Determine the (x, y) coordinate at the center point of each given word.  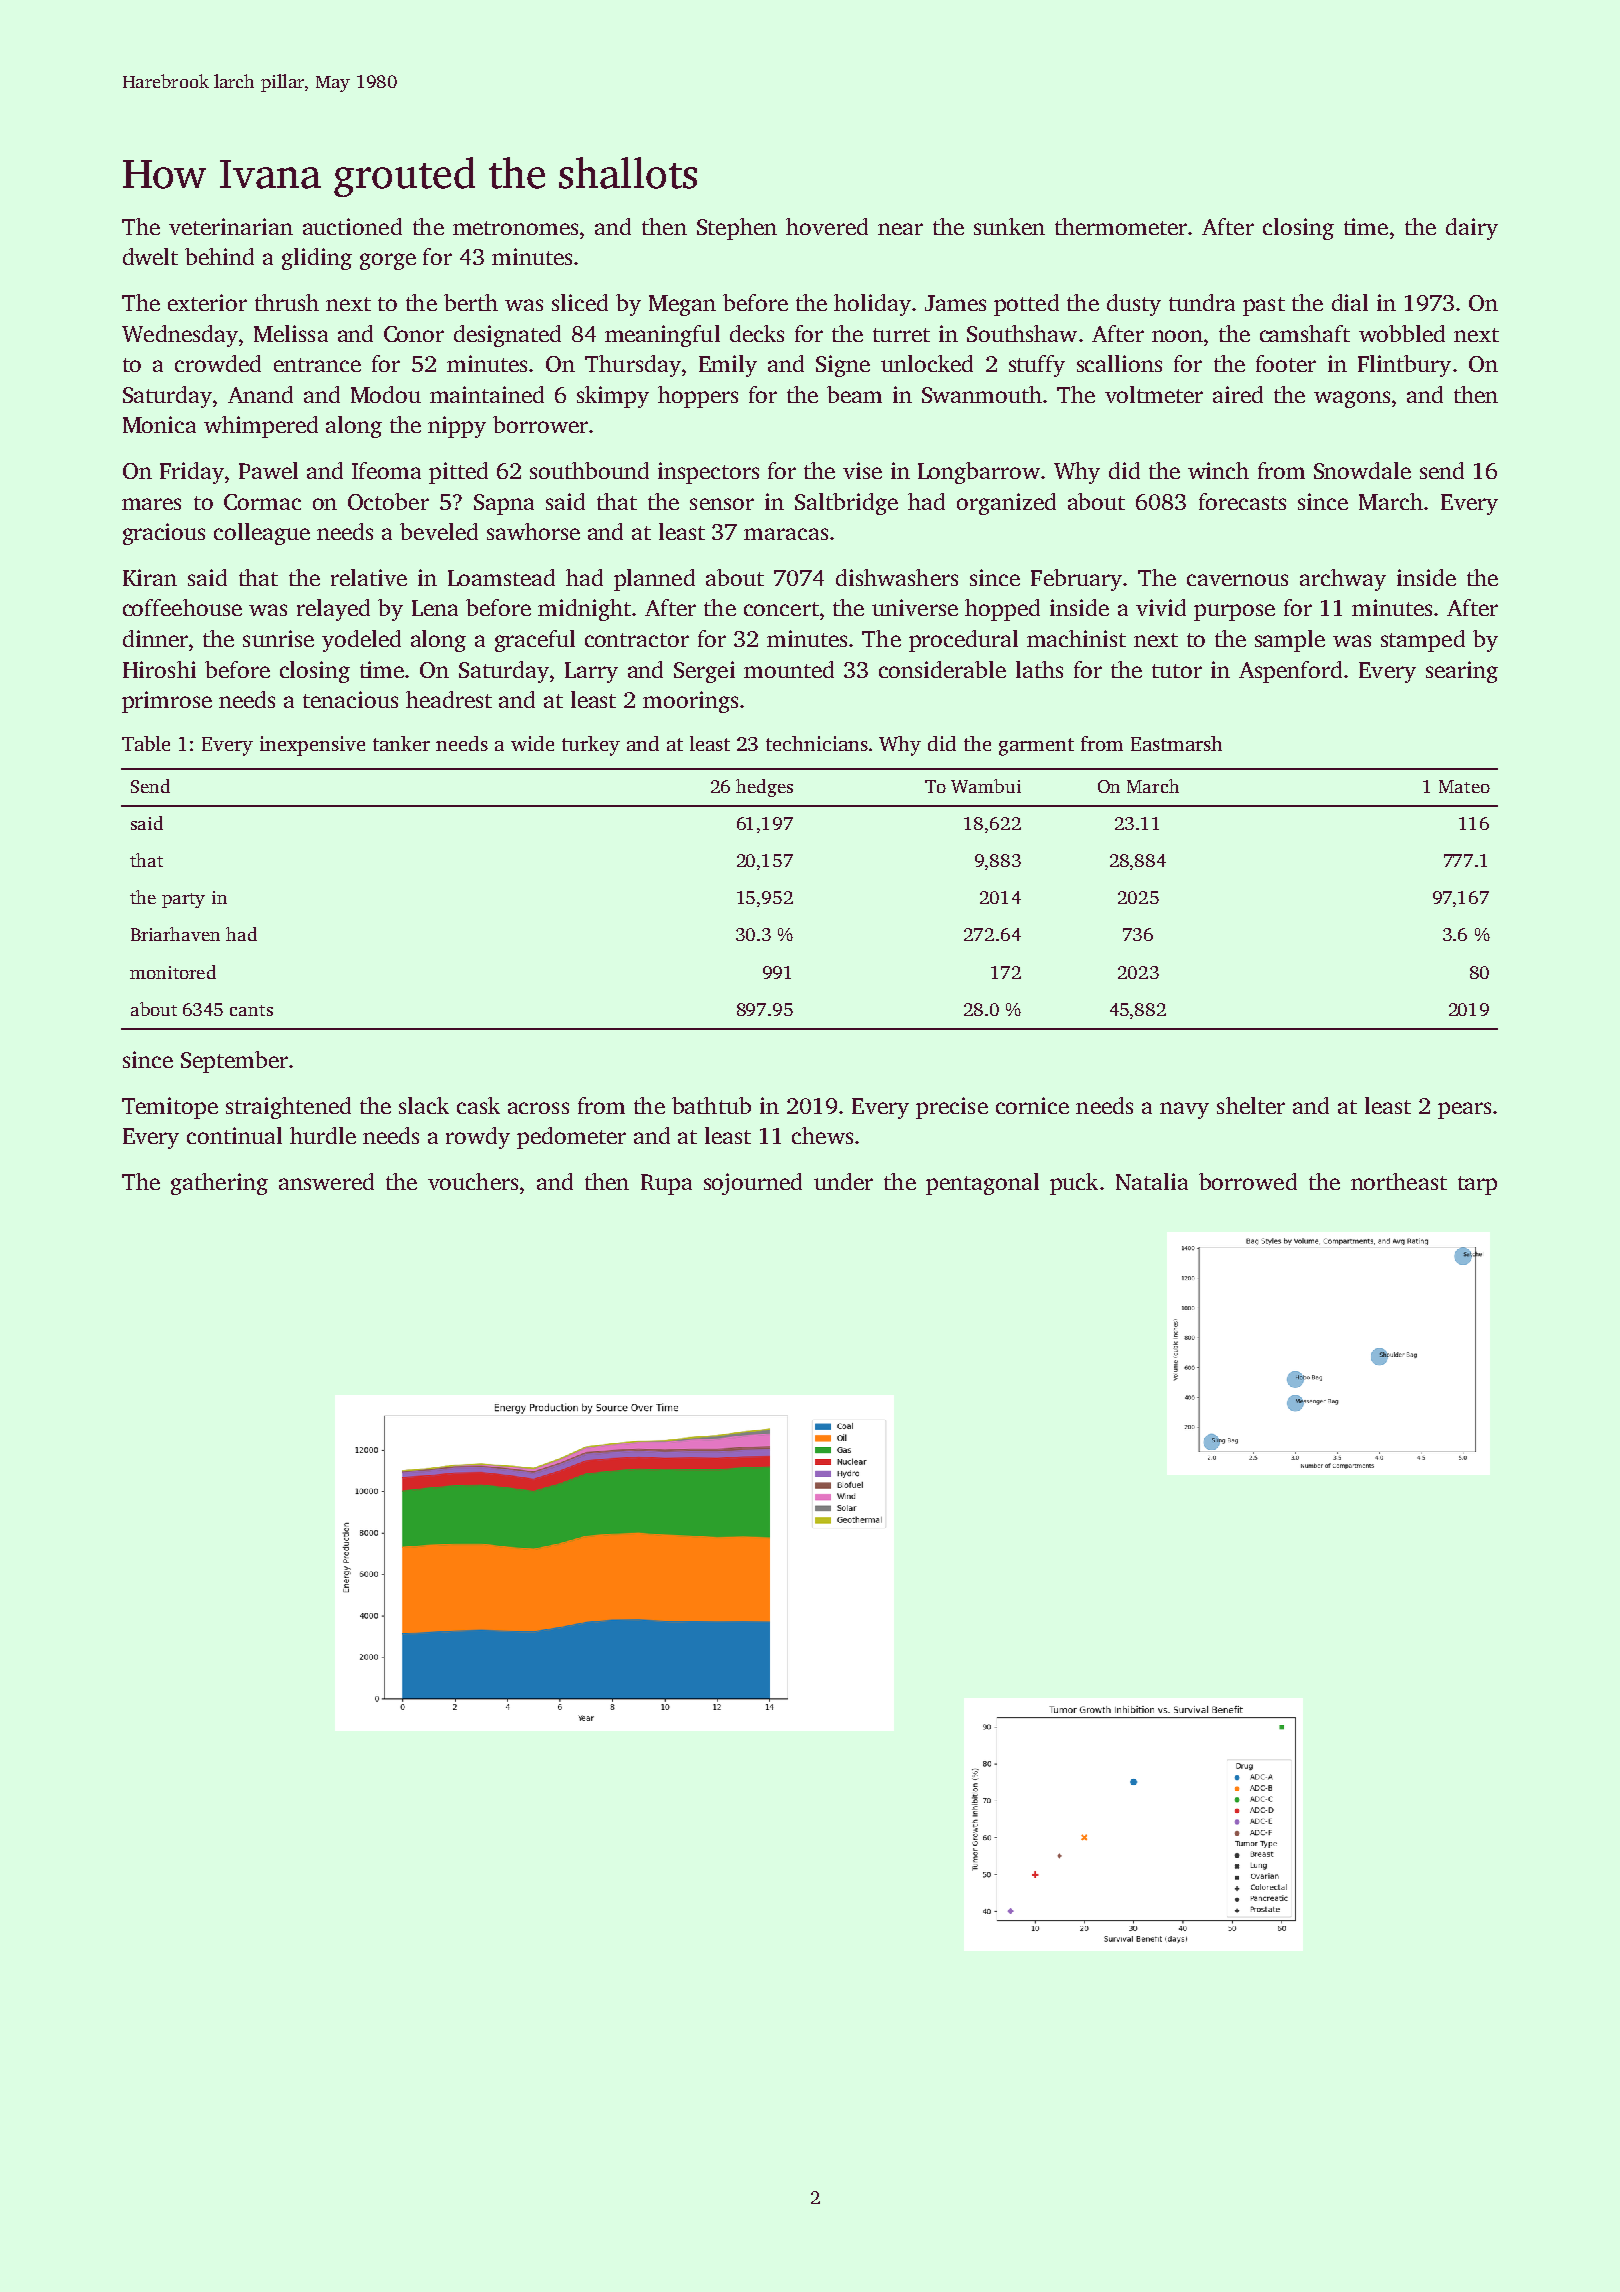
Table (146, 743)
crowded (218, 363)
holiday (872, 305)
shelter (1251, 1105)
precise (952, 1108)
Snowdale (1362, 470)
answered (326, 1181)
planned (654, 580)
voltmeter (1154, 394)
